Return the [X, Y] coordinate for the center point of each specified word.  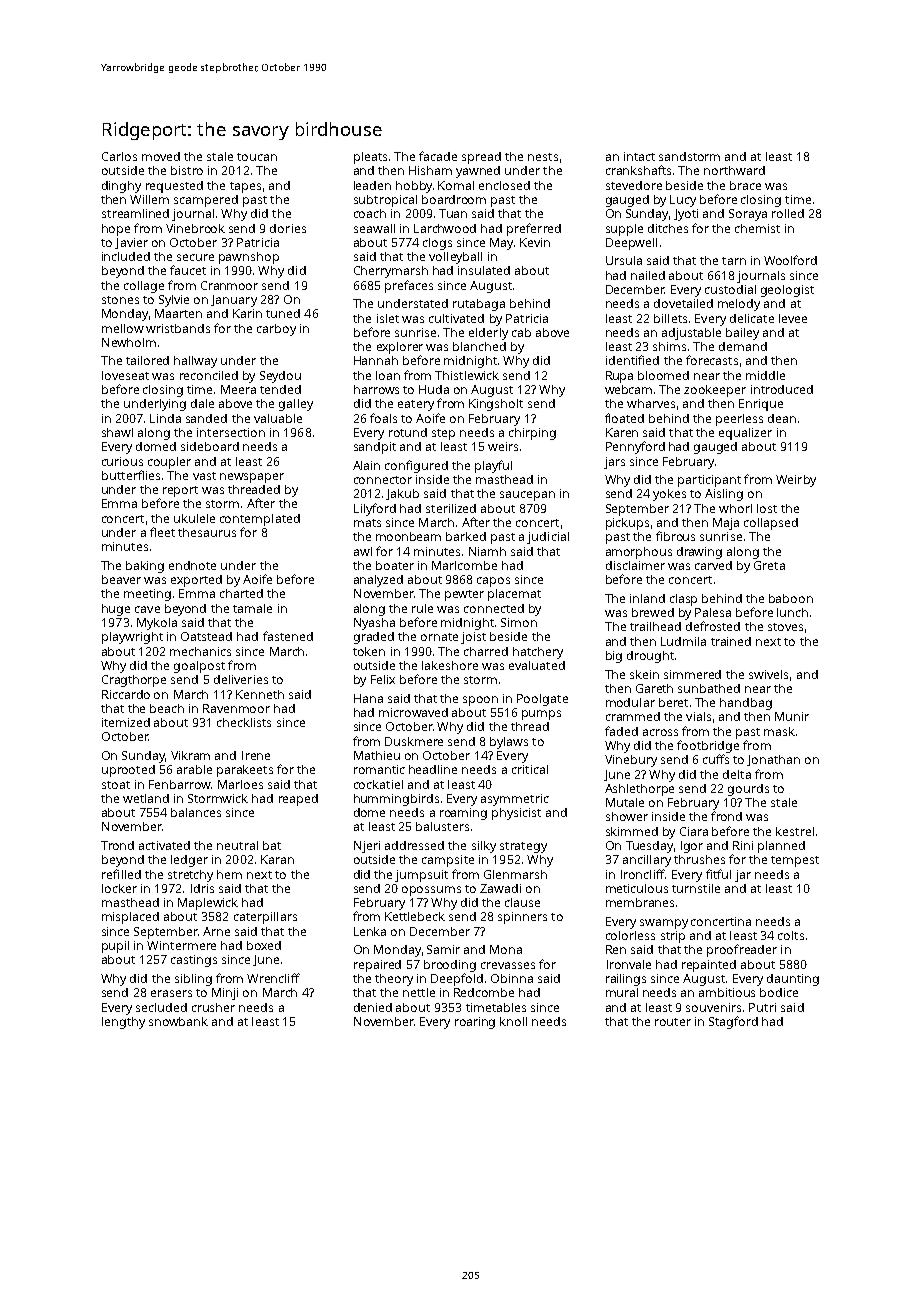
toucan [257, 157]
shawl [117, 432]
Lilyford [375, 509]
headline [433, 769]
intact [639, 156]
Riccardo [126, 694]
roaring [475, 1023]
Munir [792, 716]
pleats [370, 158]
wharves [651, 403]
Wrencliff [273, 978]
